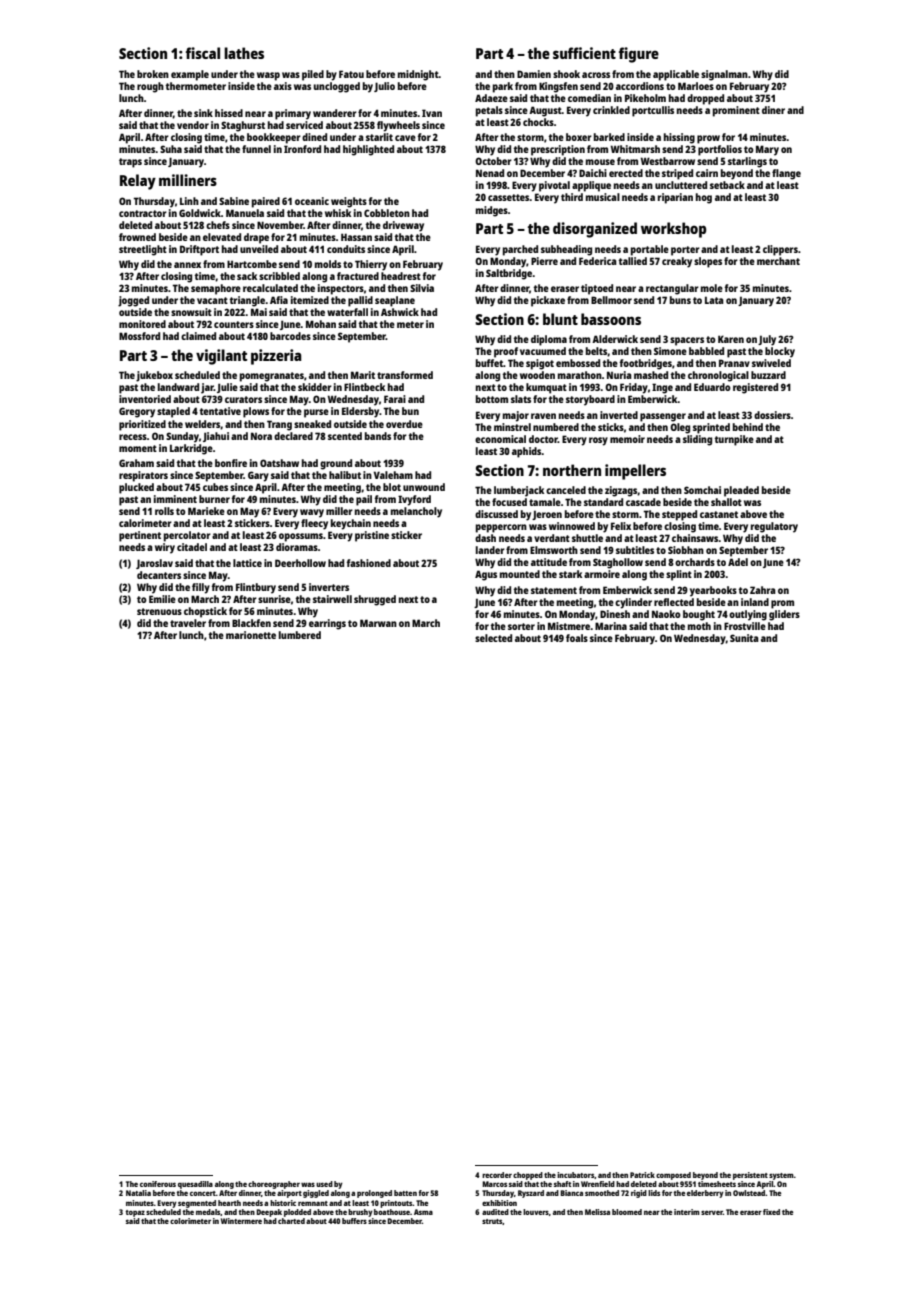 The height and width of the document is (1308, 924). I want to click on Agus, so click(486, 575).
